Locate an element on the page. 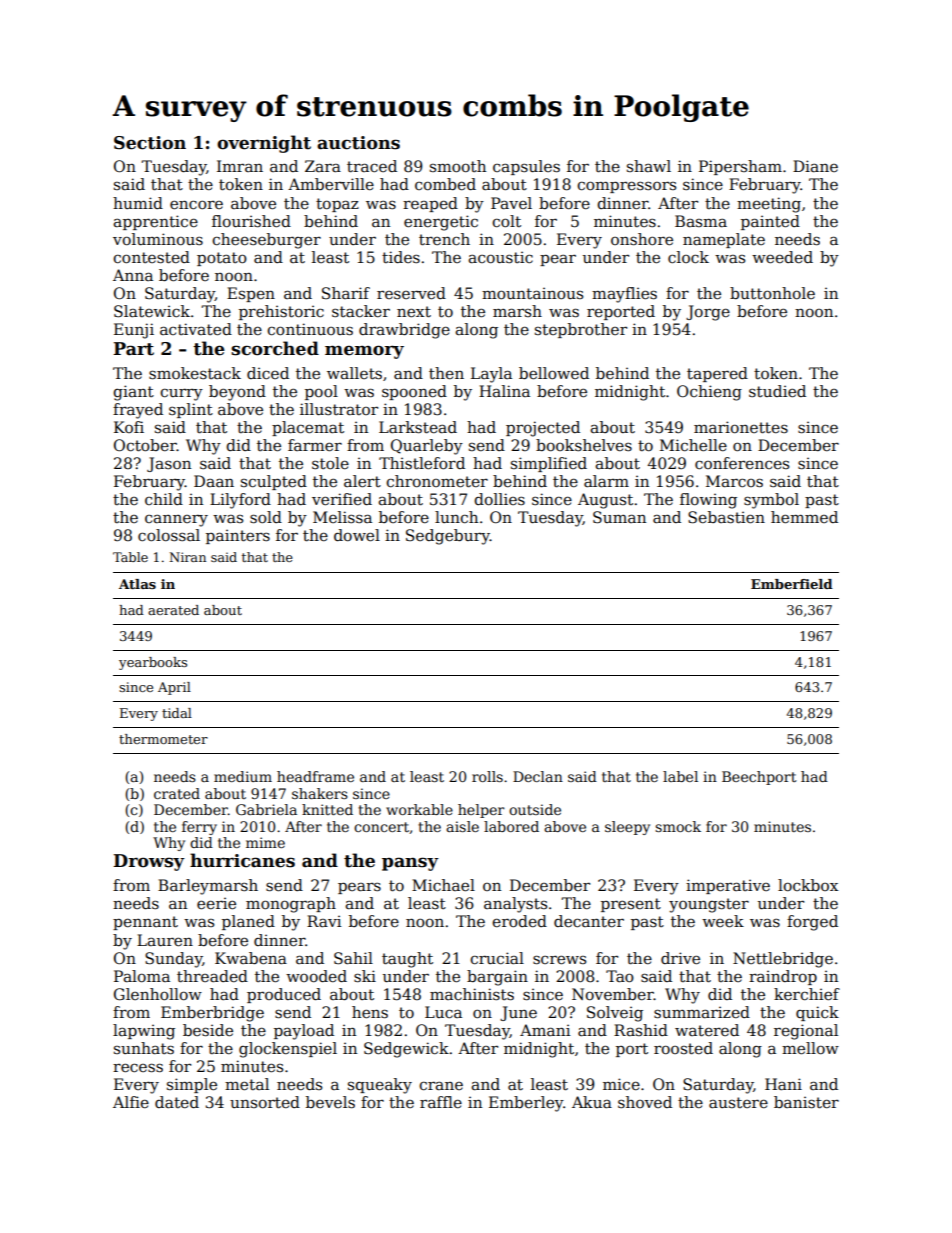  mountainous is located at coordinates (532, 293).
